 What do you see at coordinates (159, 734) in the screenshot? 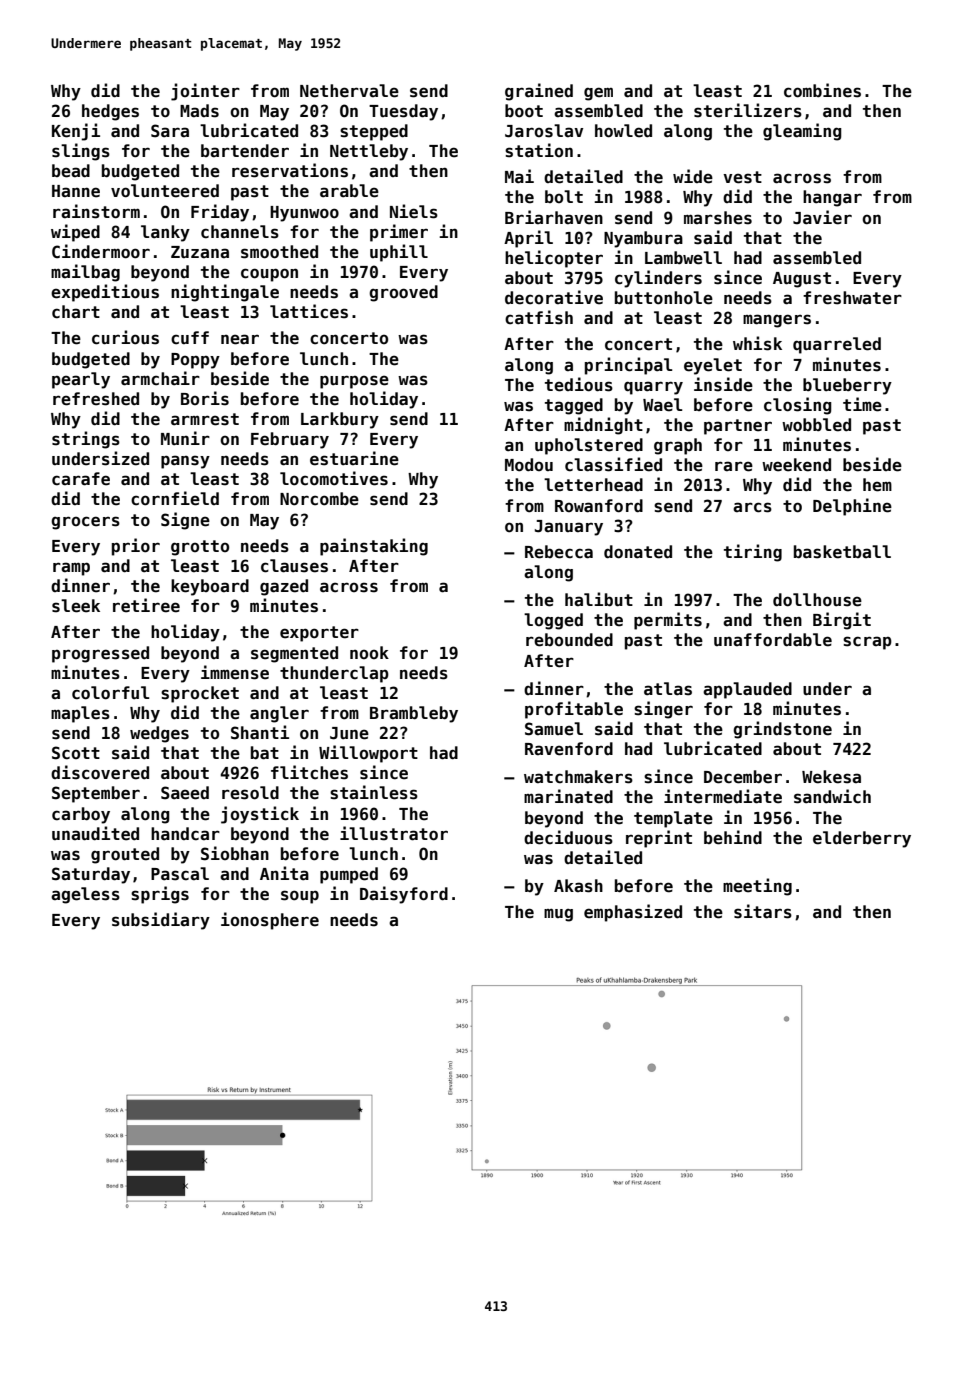
I see `wedges` at bounding box center [159, 734].
